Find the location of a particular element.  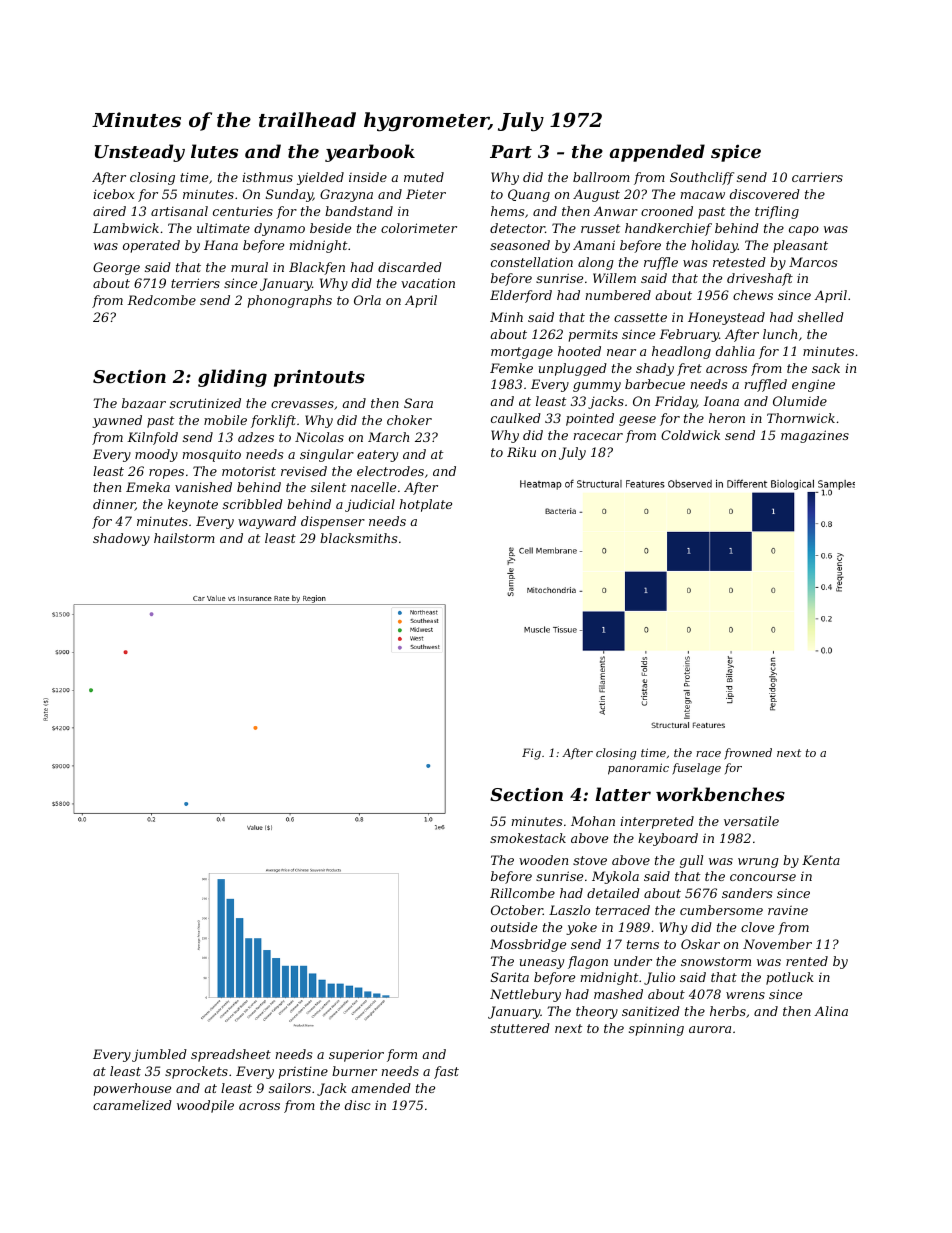

Part is located at coordinates (511, 151).
